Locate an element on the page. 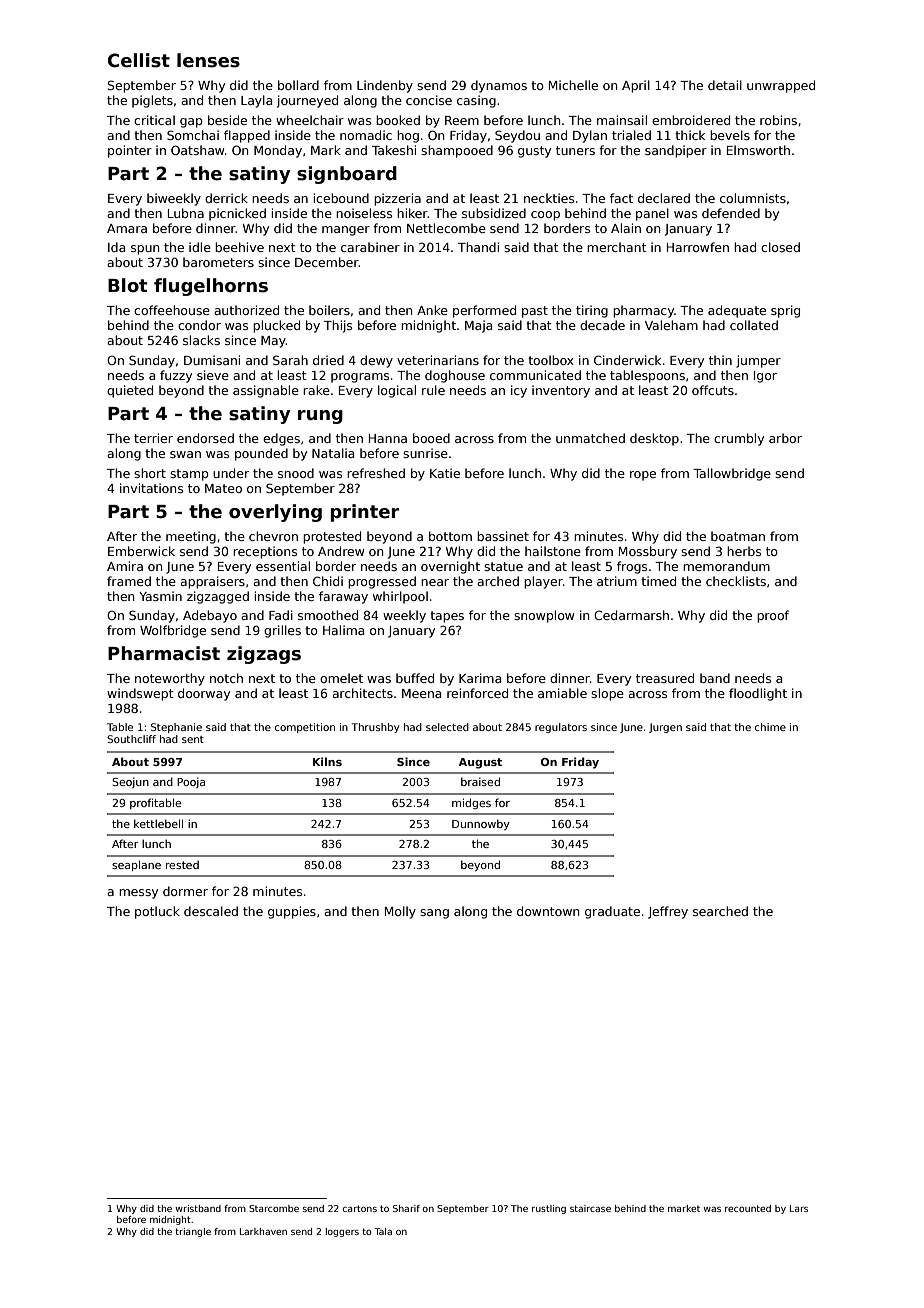 The height and width of the document is (1308, 924). zigzags is located at coordinates (264, 655).
